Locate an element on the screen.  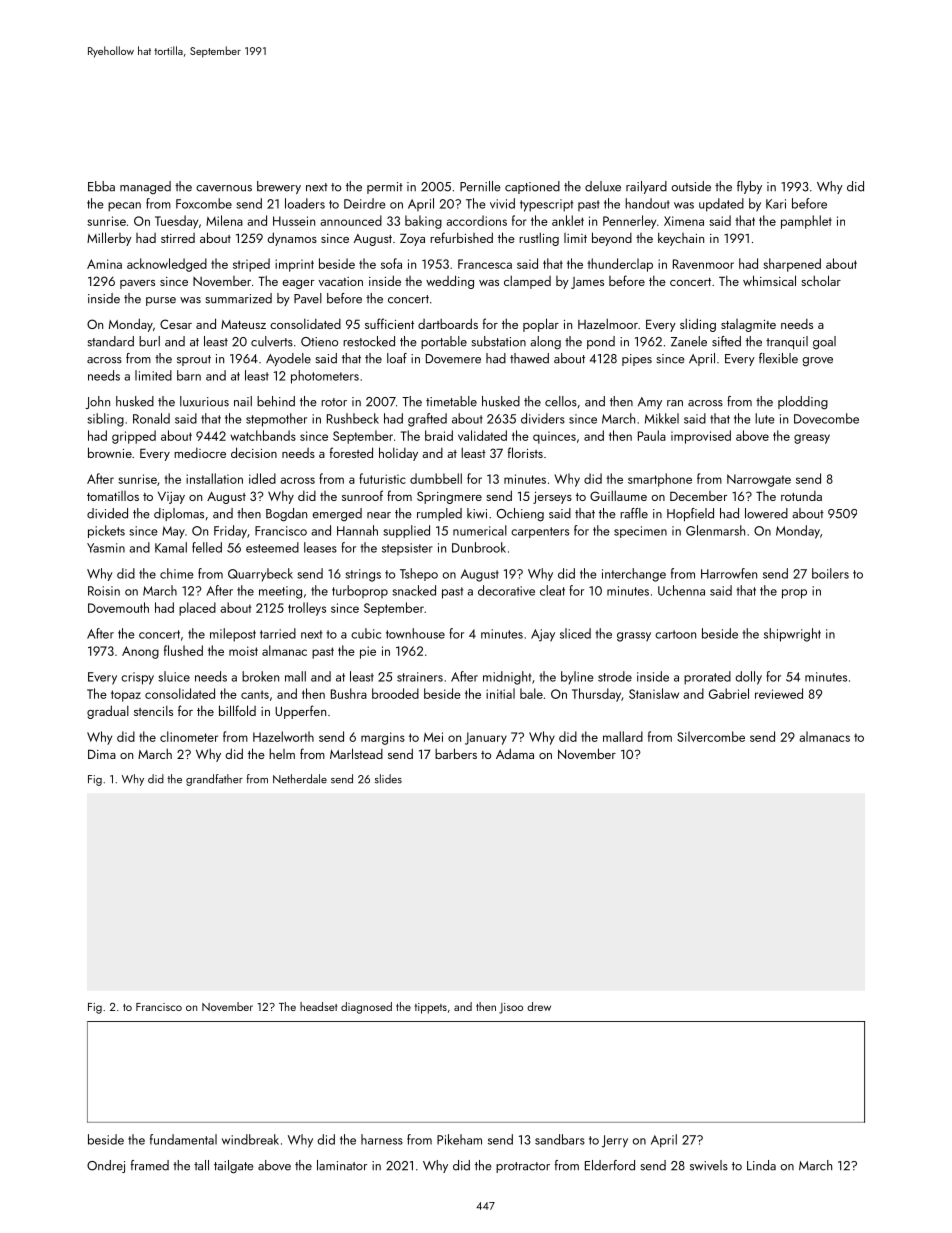
slides is located at coordinates (388, 779).
